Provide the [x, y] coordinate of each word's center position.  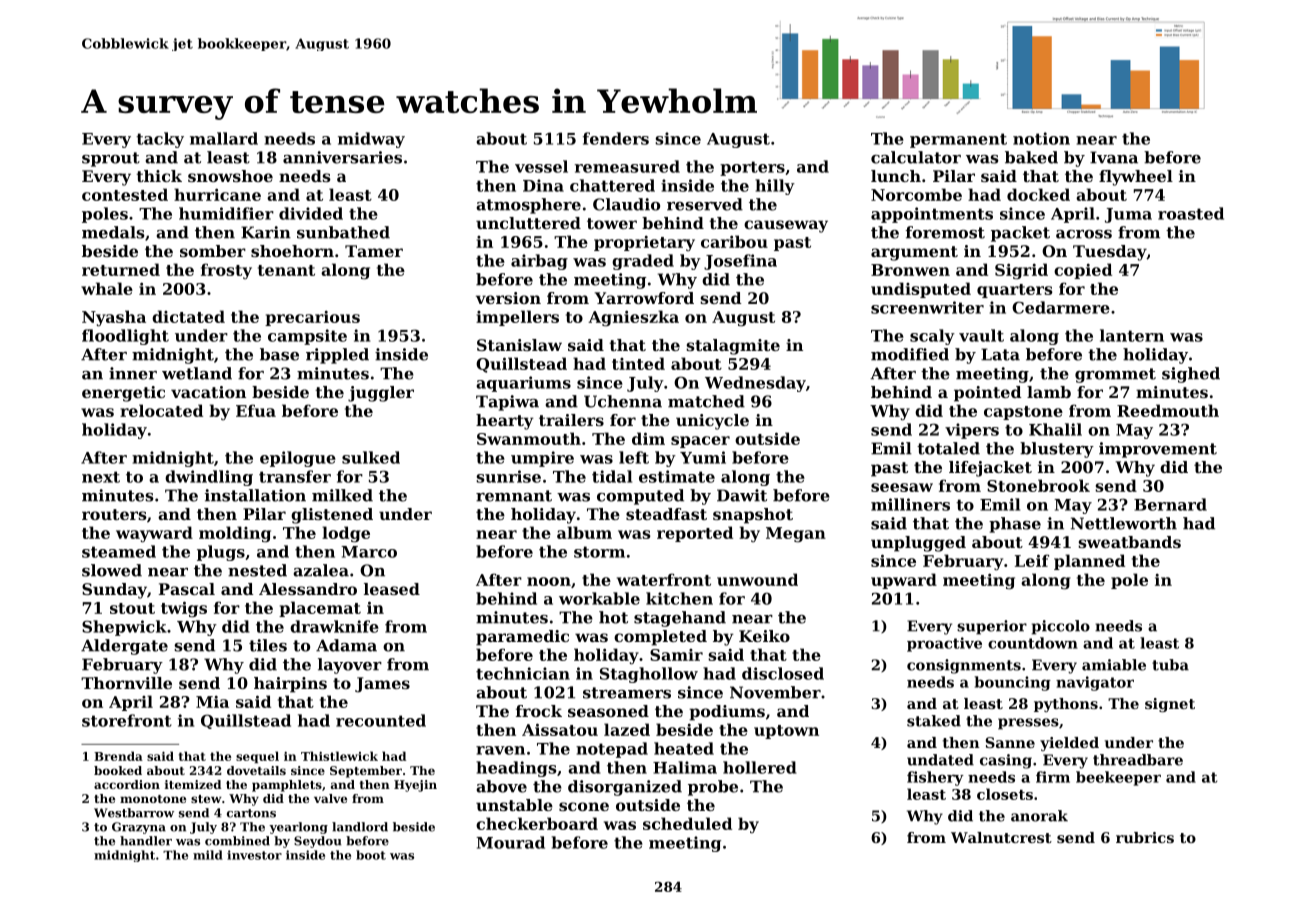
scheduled [687, 823]
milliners [910, 504]
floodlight [125, 337]
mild [208, 855]
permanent [958, 140]
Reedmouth [1168, 410]
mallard [224, 138]
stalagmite [733, 347]
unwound [757, 579]
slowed [112, 570]
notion [1041, 138]
